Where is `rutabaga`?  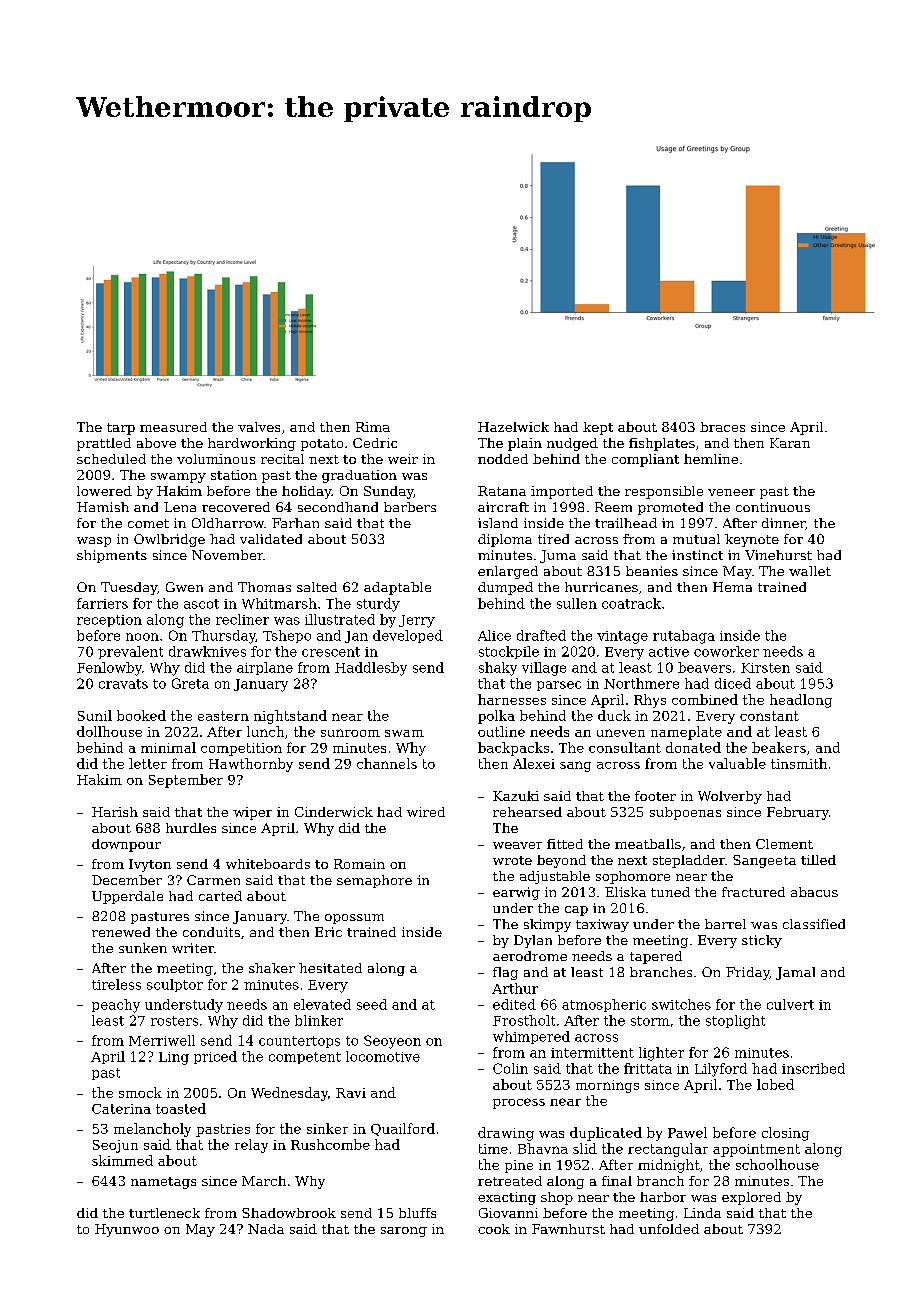 rutabaga is located at coordinates (684, 637).
